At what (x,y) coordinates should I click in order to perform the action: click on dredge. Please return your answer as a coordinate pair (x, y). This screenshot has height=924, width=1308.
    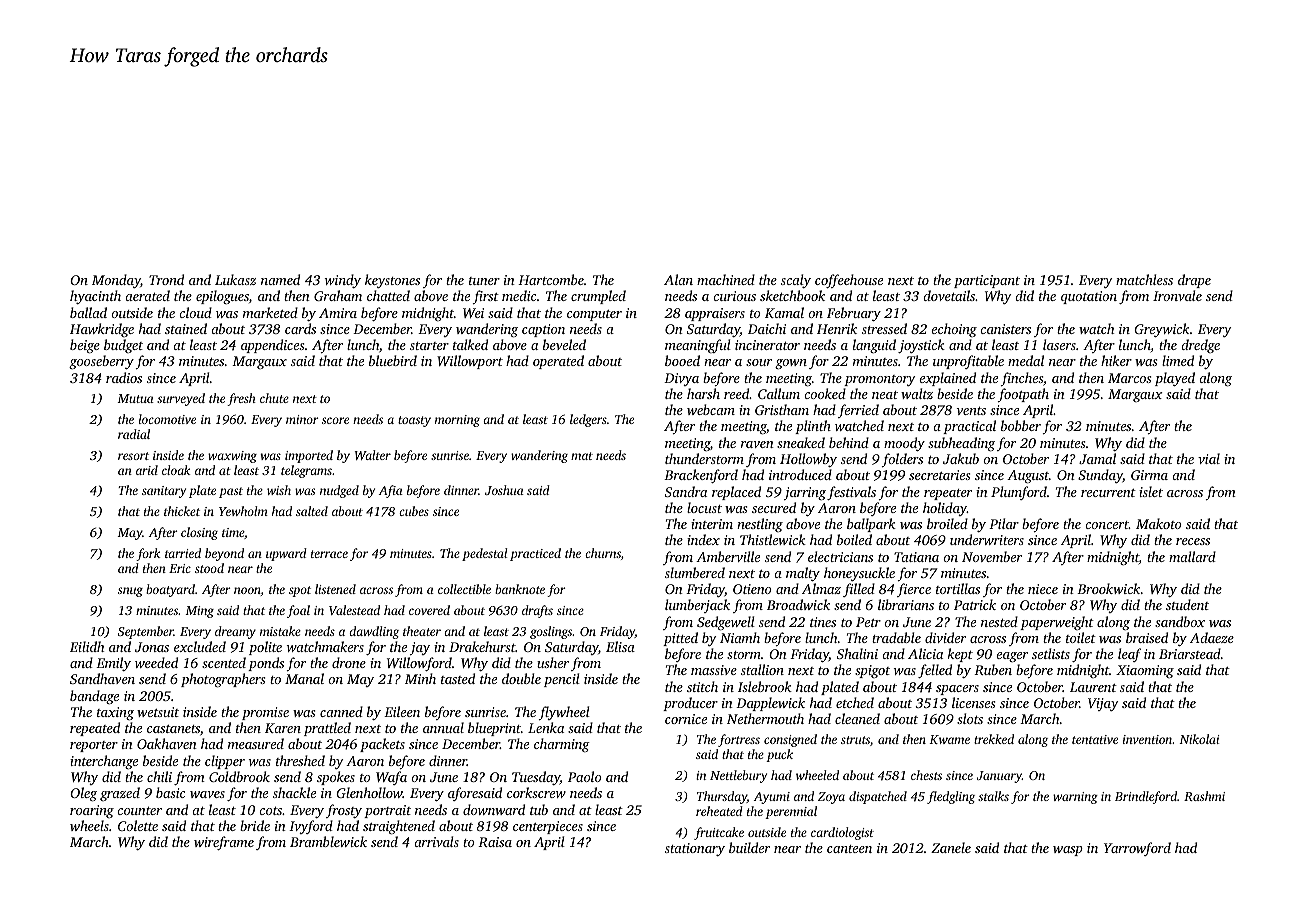
    Looking at the image, I should click on (1200, 346).
